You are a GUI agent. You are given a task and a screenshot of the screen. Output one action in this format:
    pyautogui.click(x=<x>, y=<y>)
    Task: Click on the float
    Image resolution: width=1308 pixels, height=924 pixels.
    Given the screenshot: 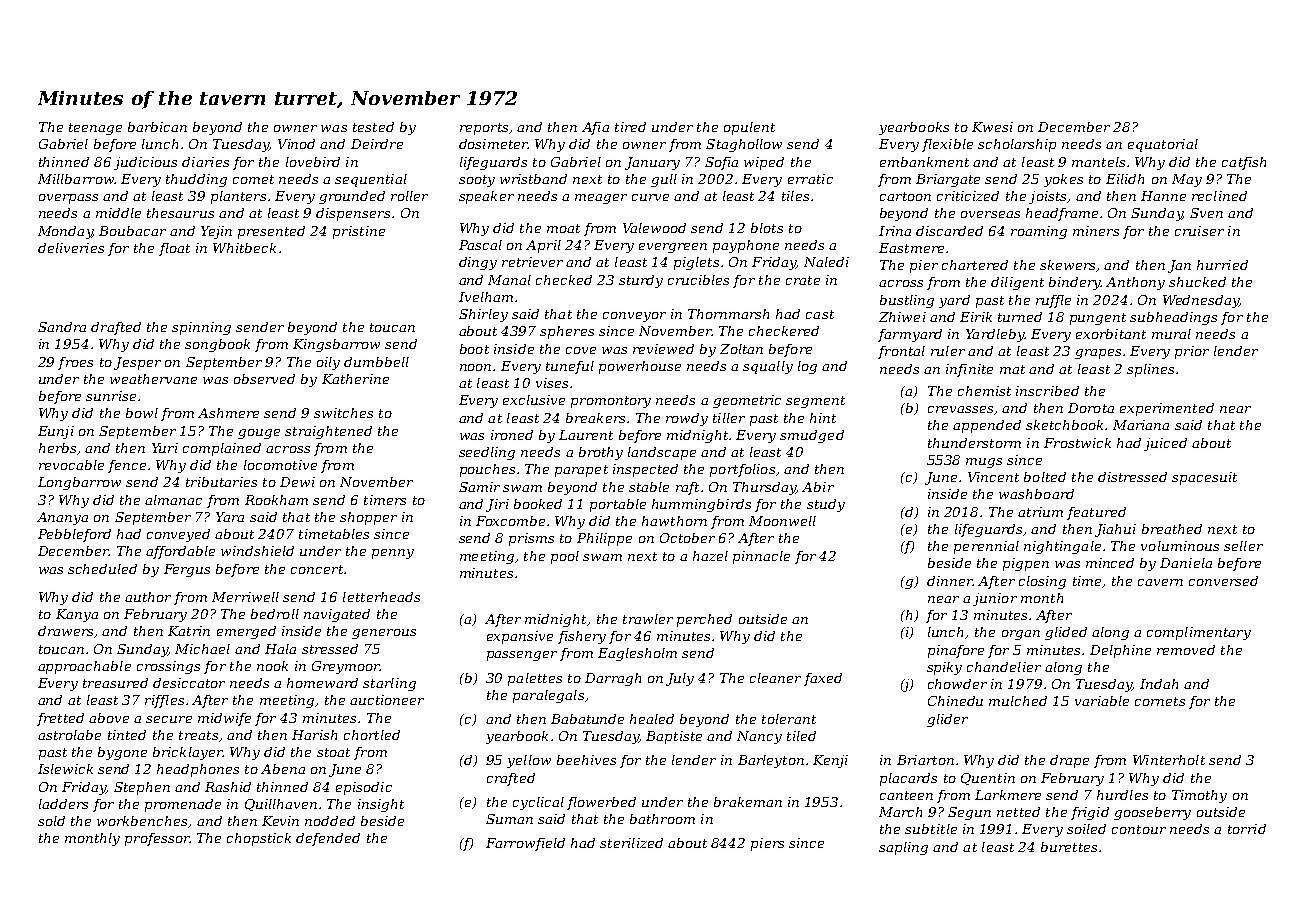 What is the action you would take?
    pyautogui.click(x=174, y=249)
